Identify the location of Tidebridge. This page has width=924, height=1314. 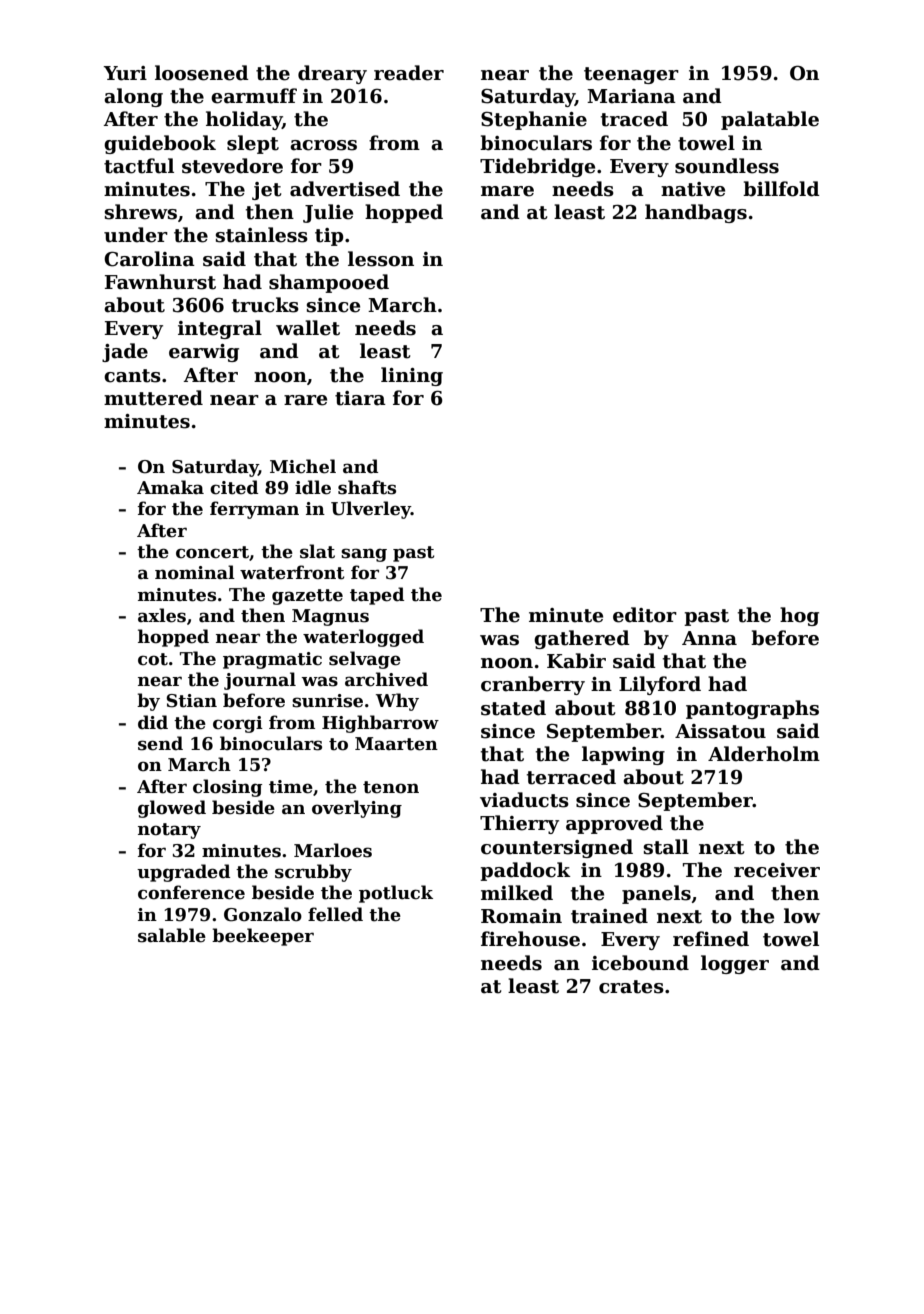
(537, 167).
